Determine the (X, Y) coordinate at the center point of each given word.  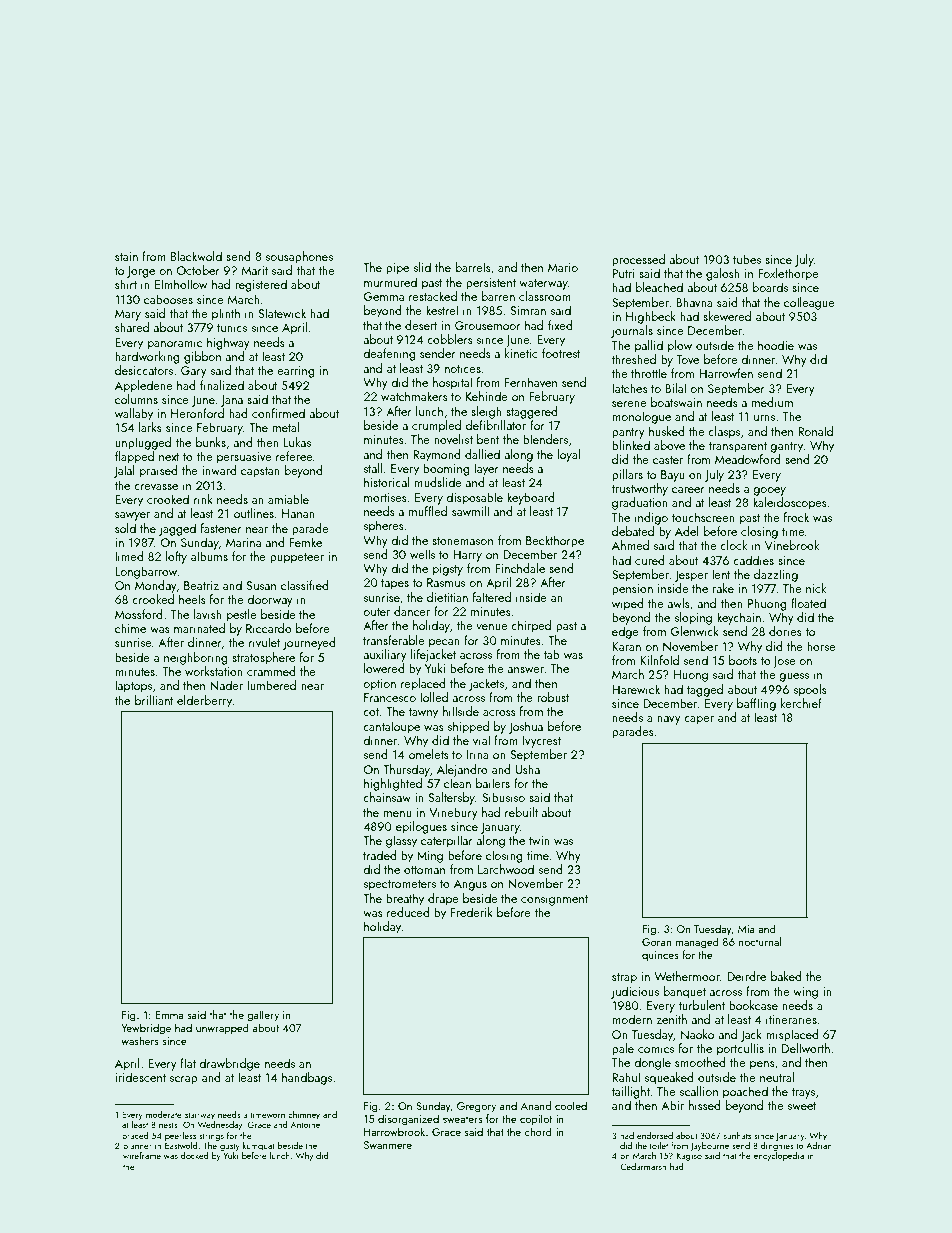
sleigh (486, 412)
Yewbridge (146, 1029)
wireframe (142, 1155)
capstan (260, 472)
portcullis (740, 1049)
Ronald (815, 431)
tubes (747, 259)
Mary (128, 315)
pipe (397, 269)
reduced (408, 912)
